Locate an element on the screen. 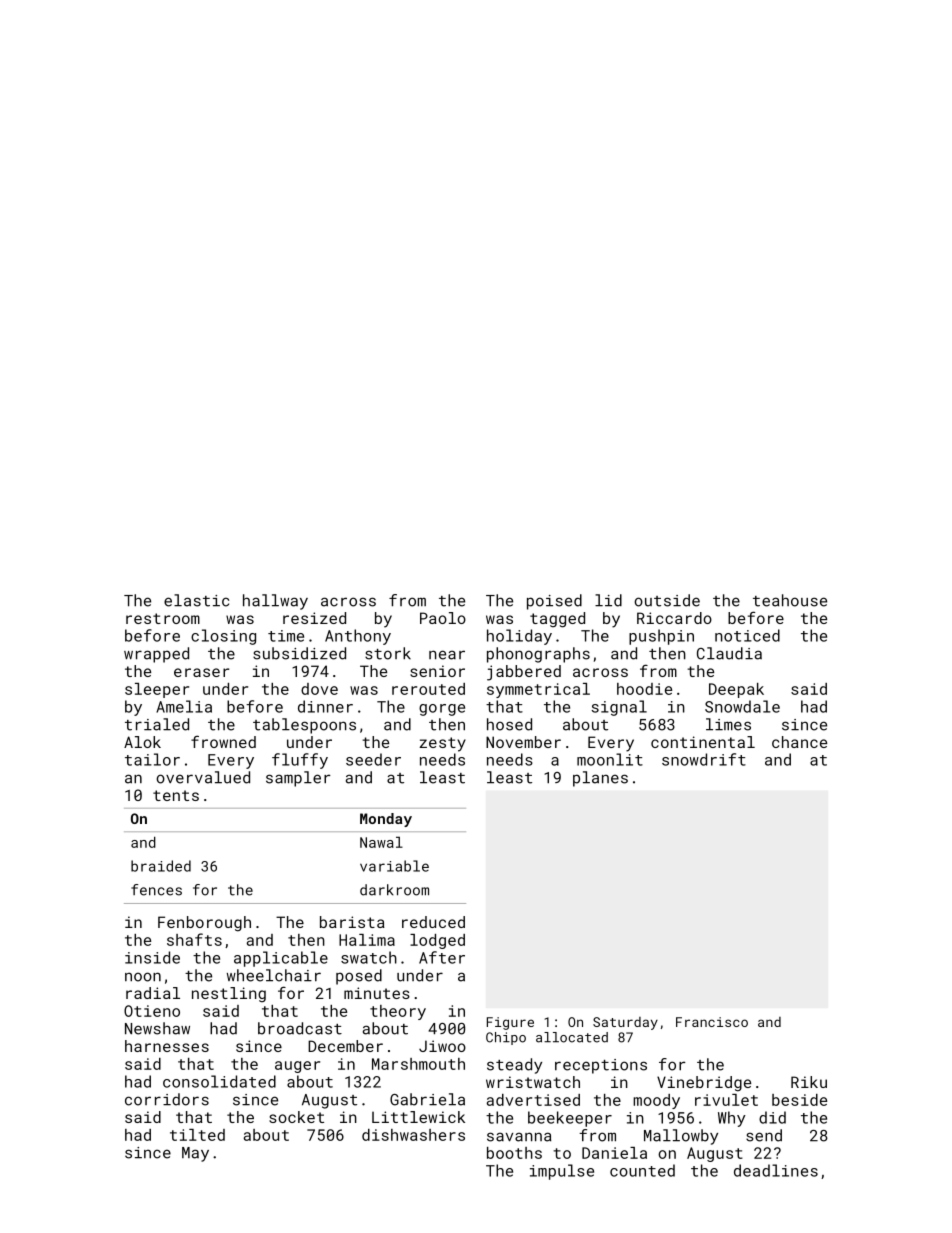 This screenshot has width=952, height=1233. outside is located at coordinates (667, 600).
